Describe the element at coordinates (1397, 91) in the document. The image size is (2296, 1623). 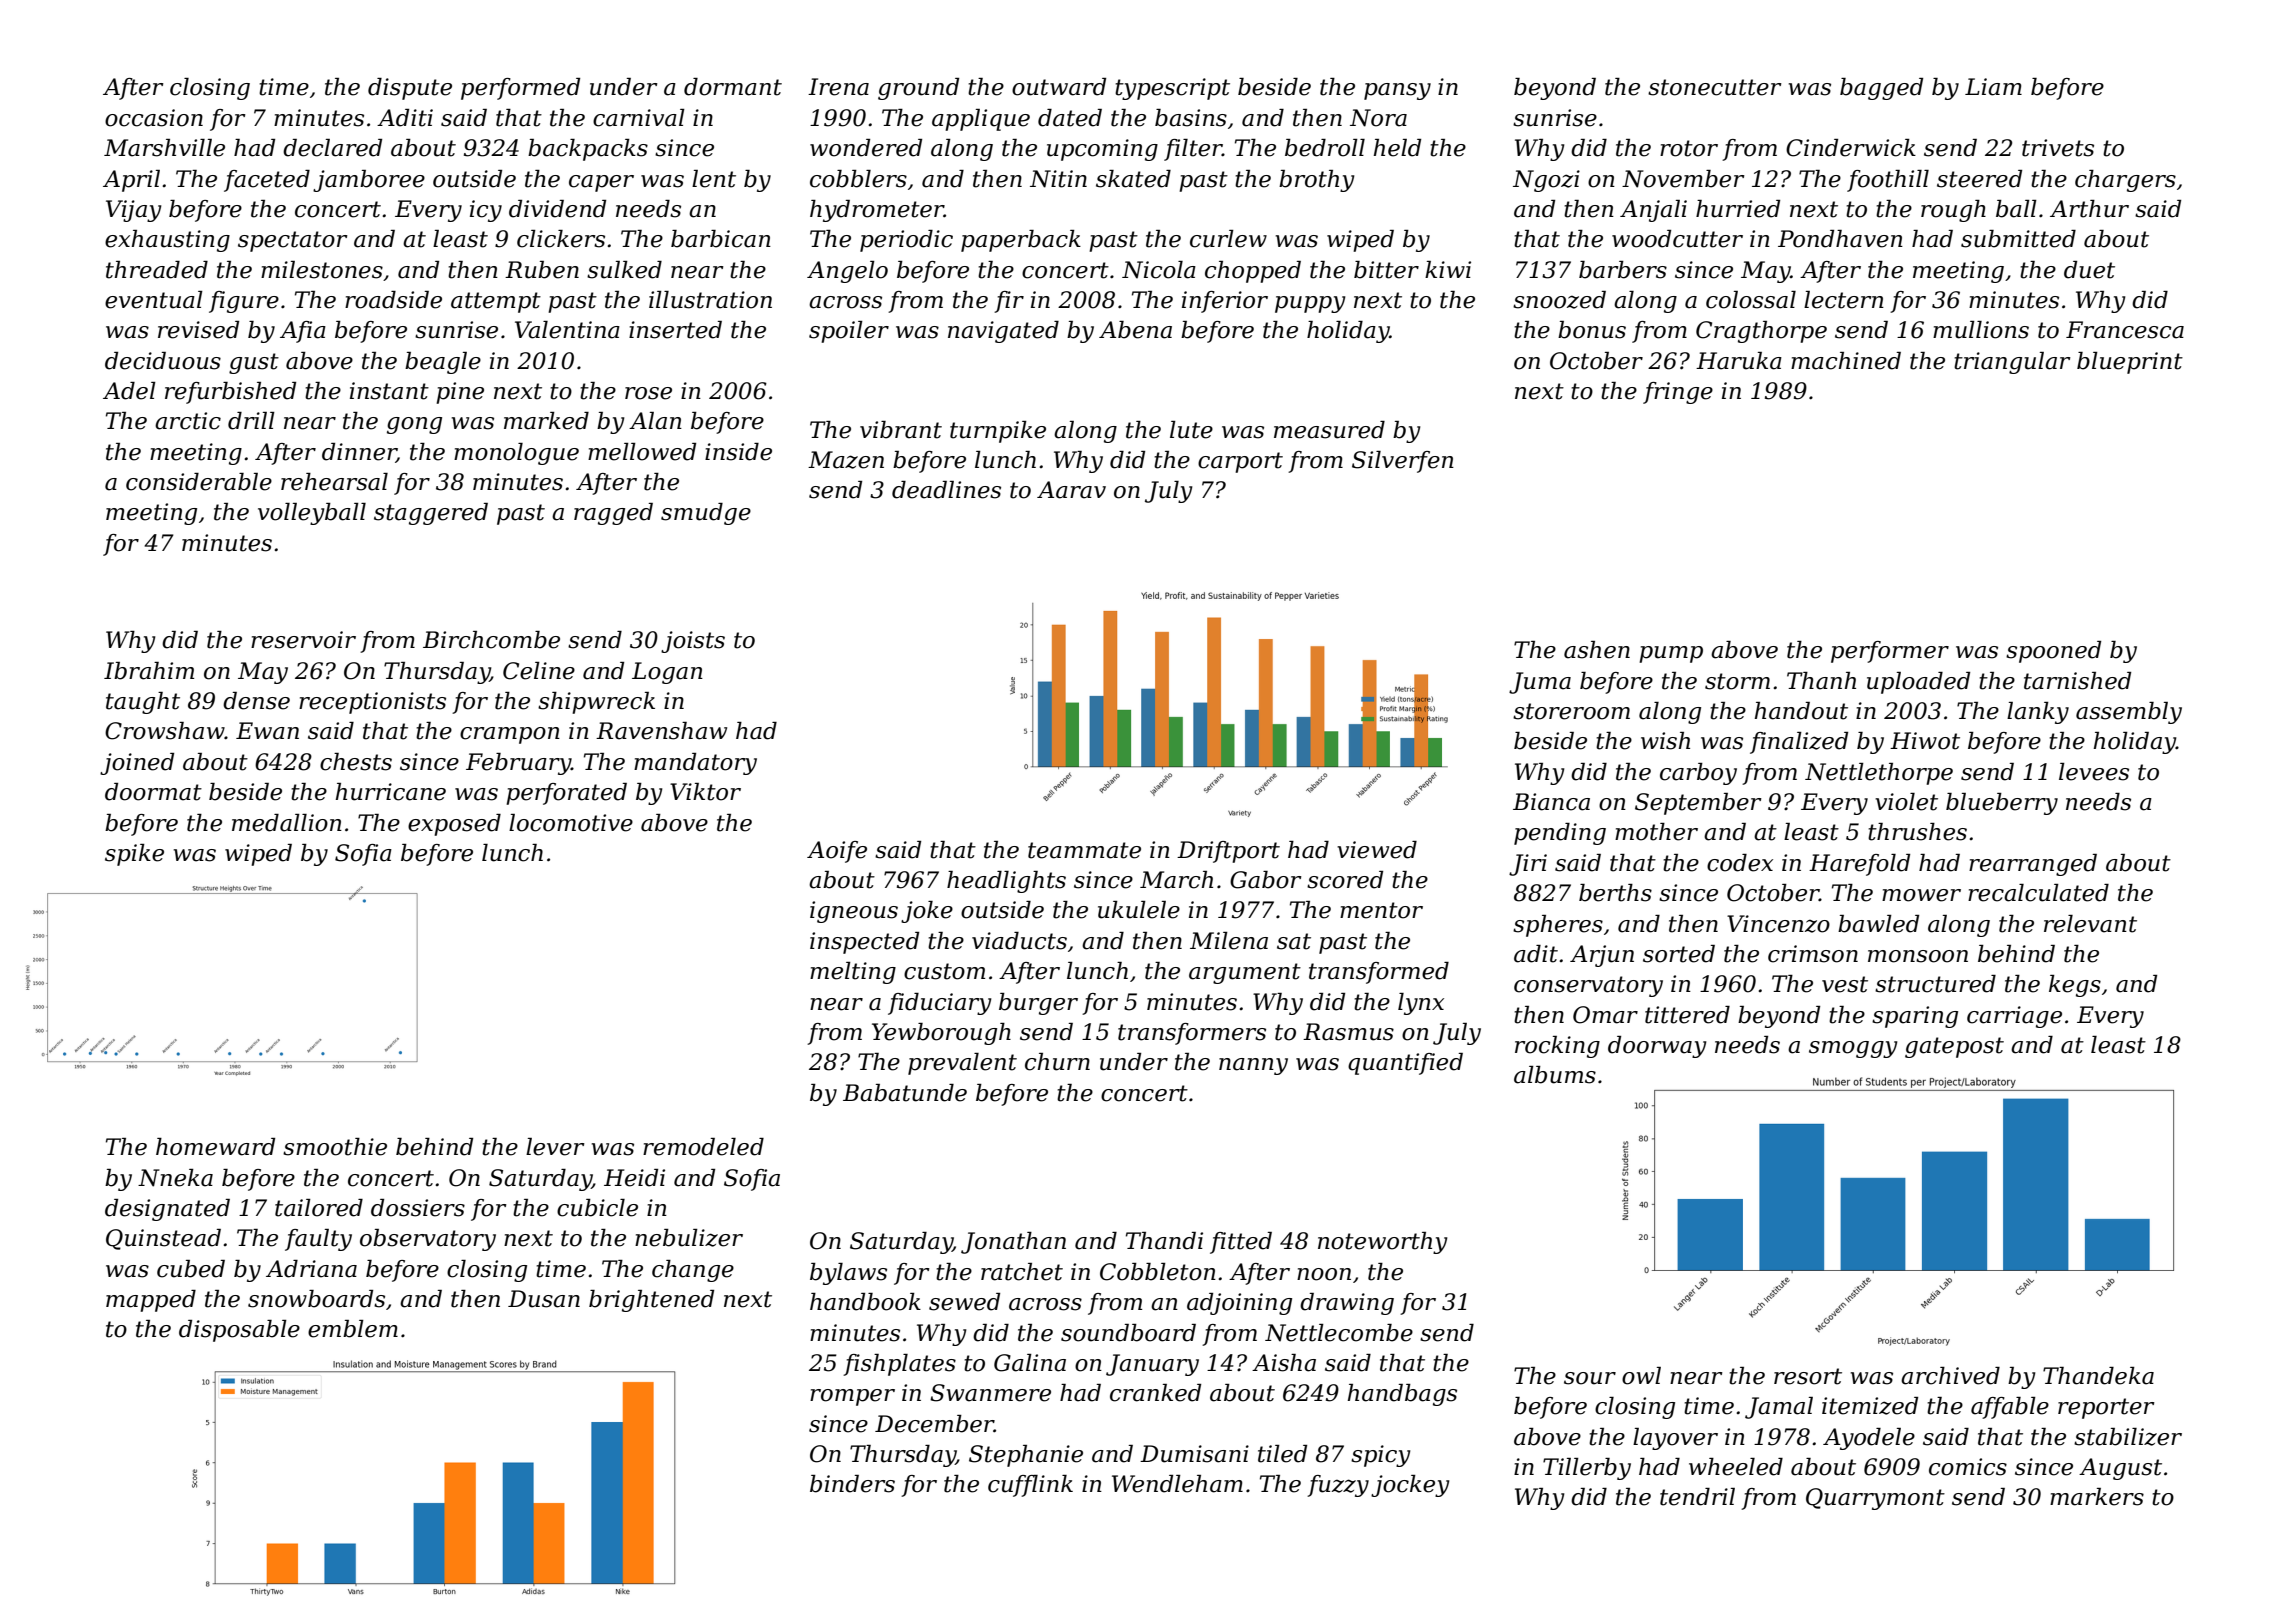
I see `pansy` at that location.
